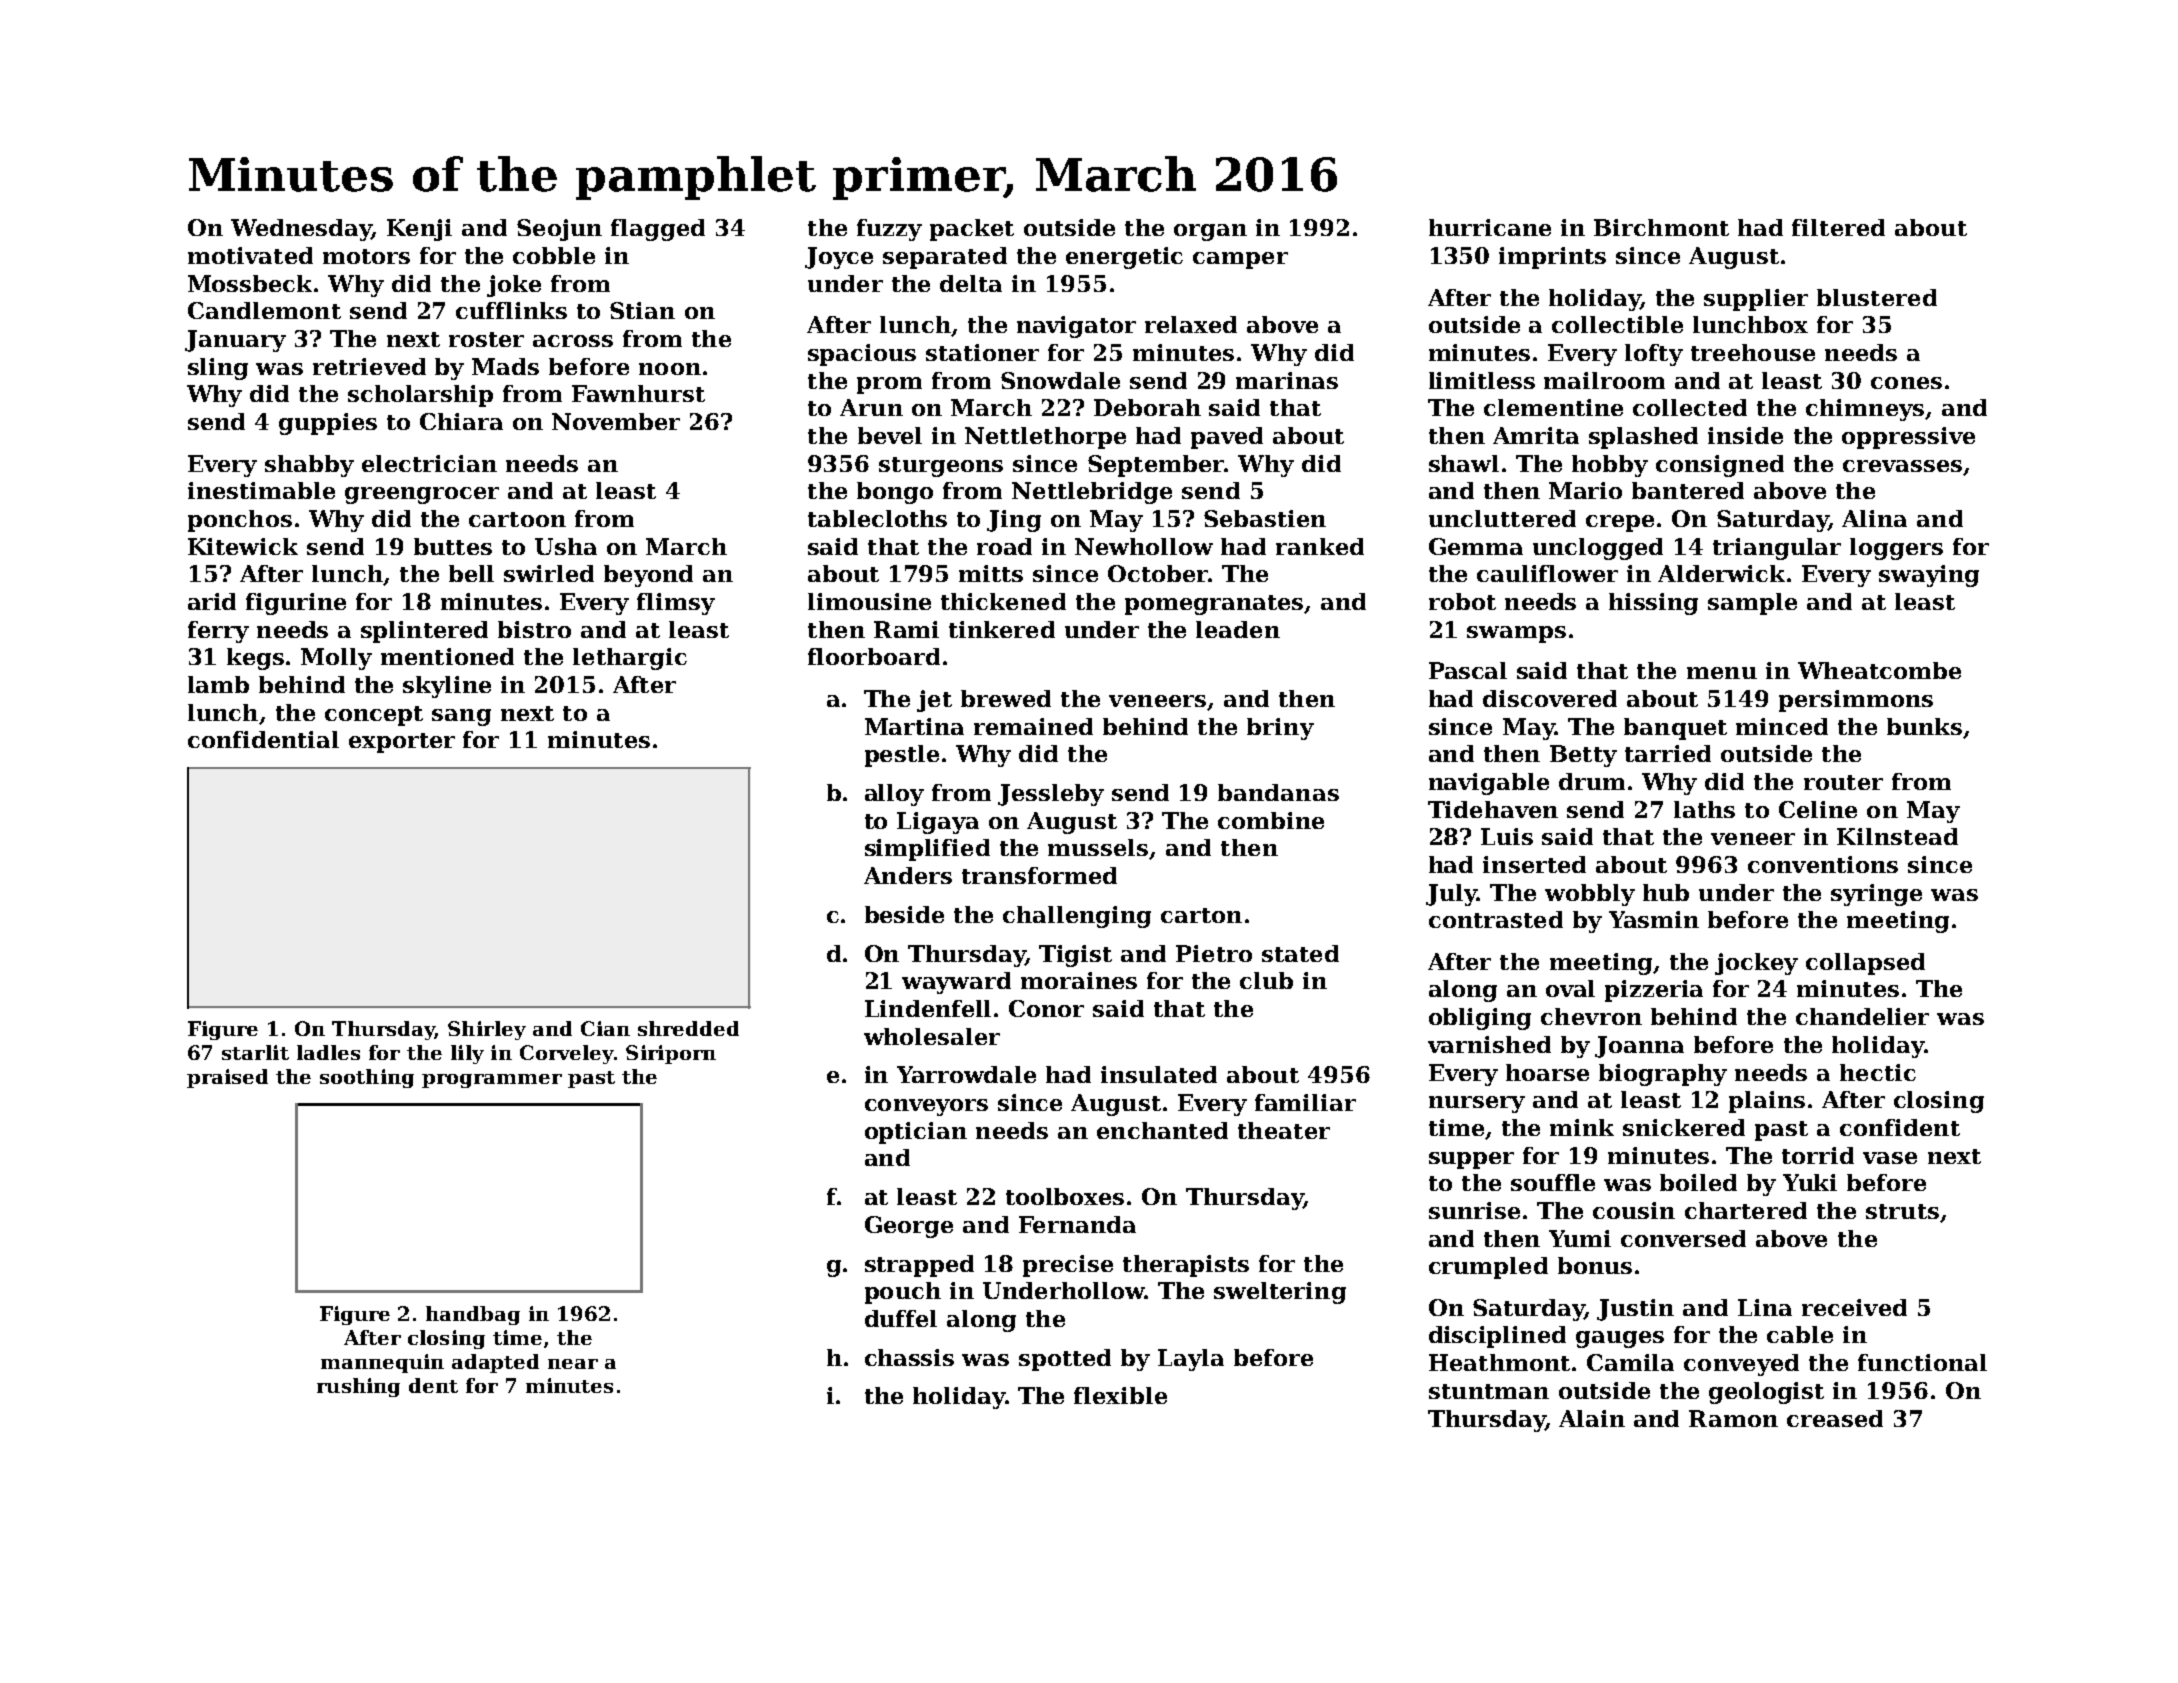  What do you see at coordinates (255, 1052) in the document?
I see `starlit` at bounding box center [255, 1052].
